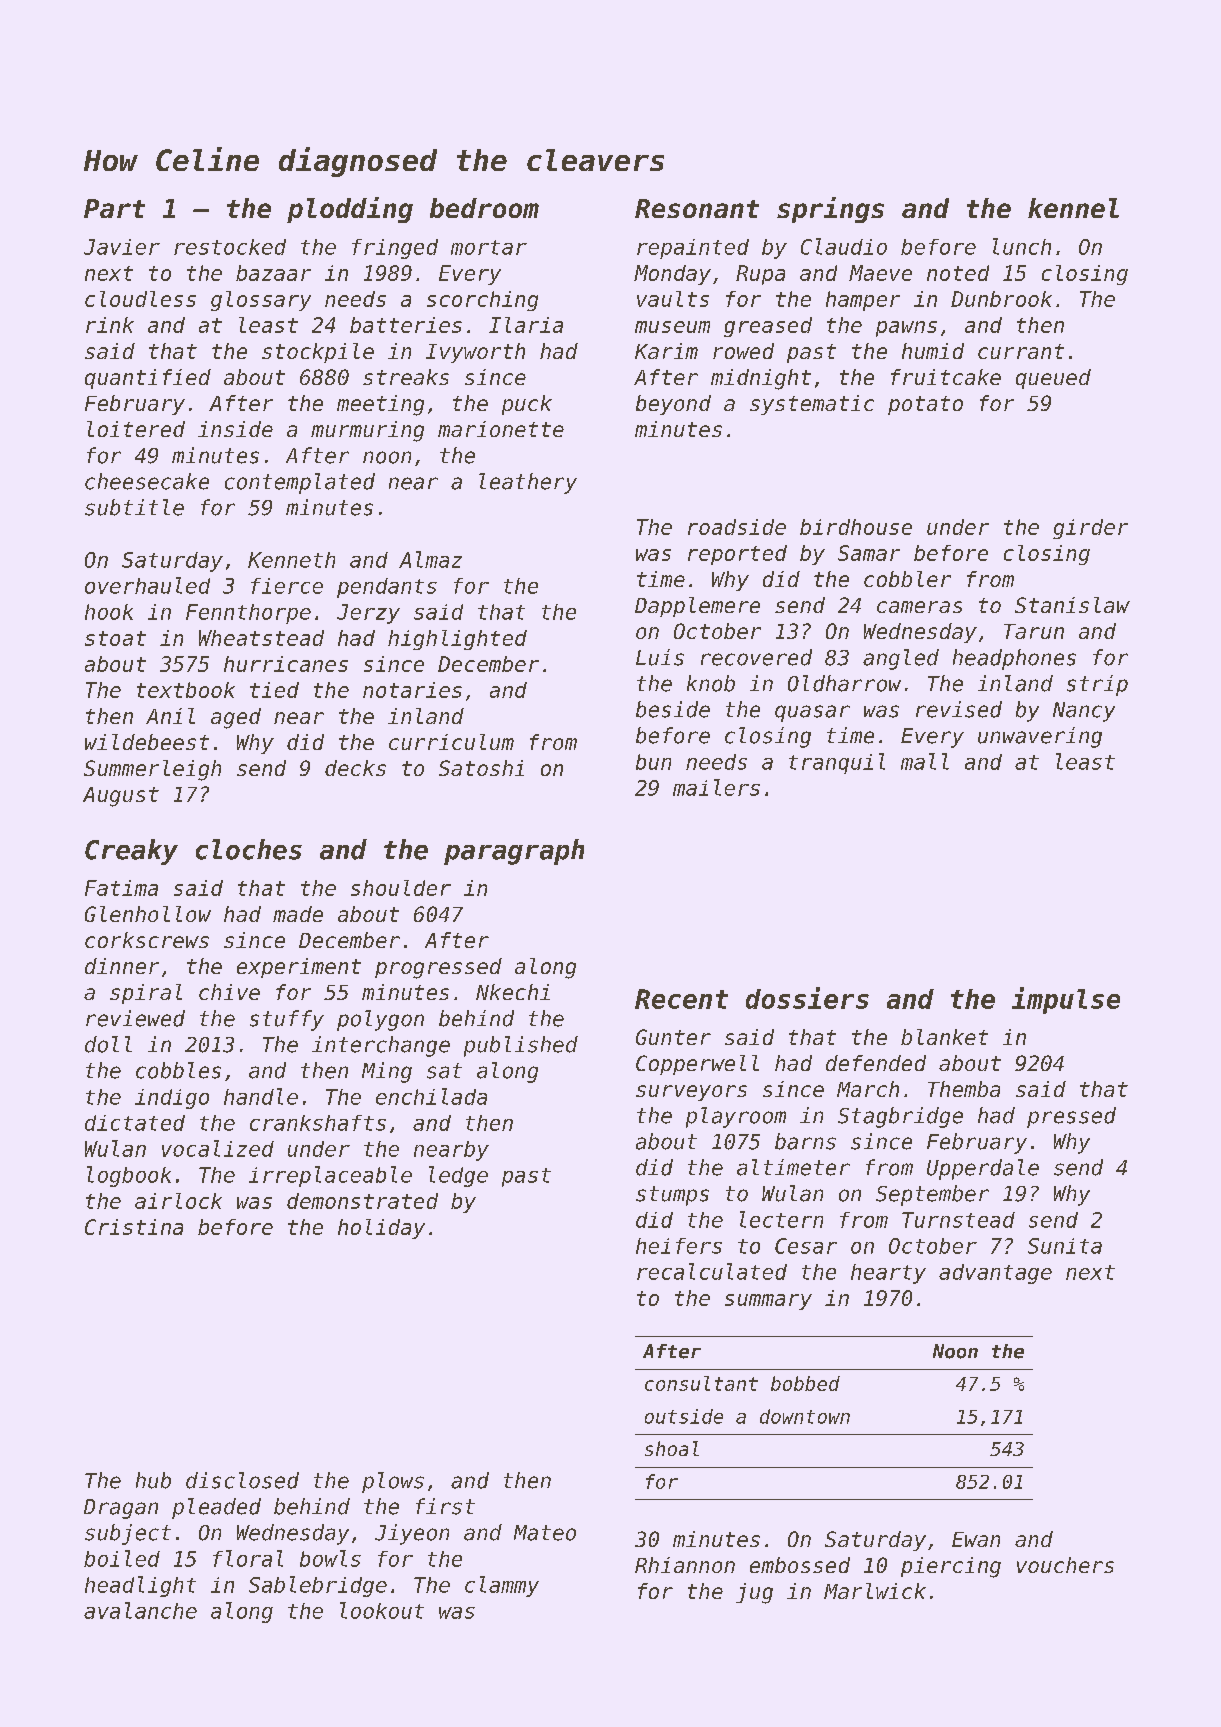  Describe the element at coordinates (445, 1506) in the image. I see `first` at that location.
